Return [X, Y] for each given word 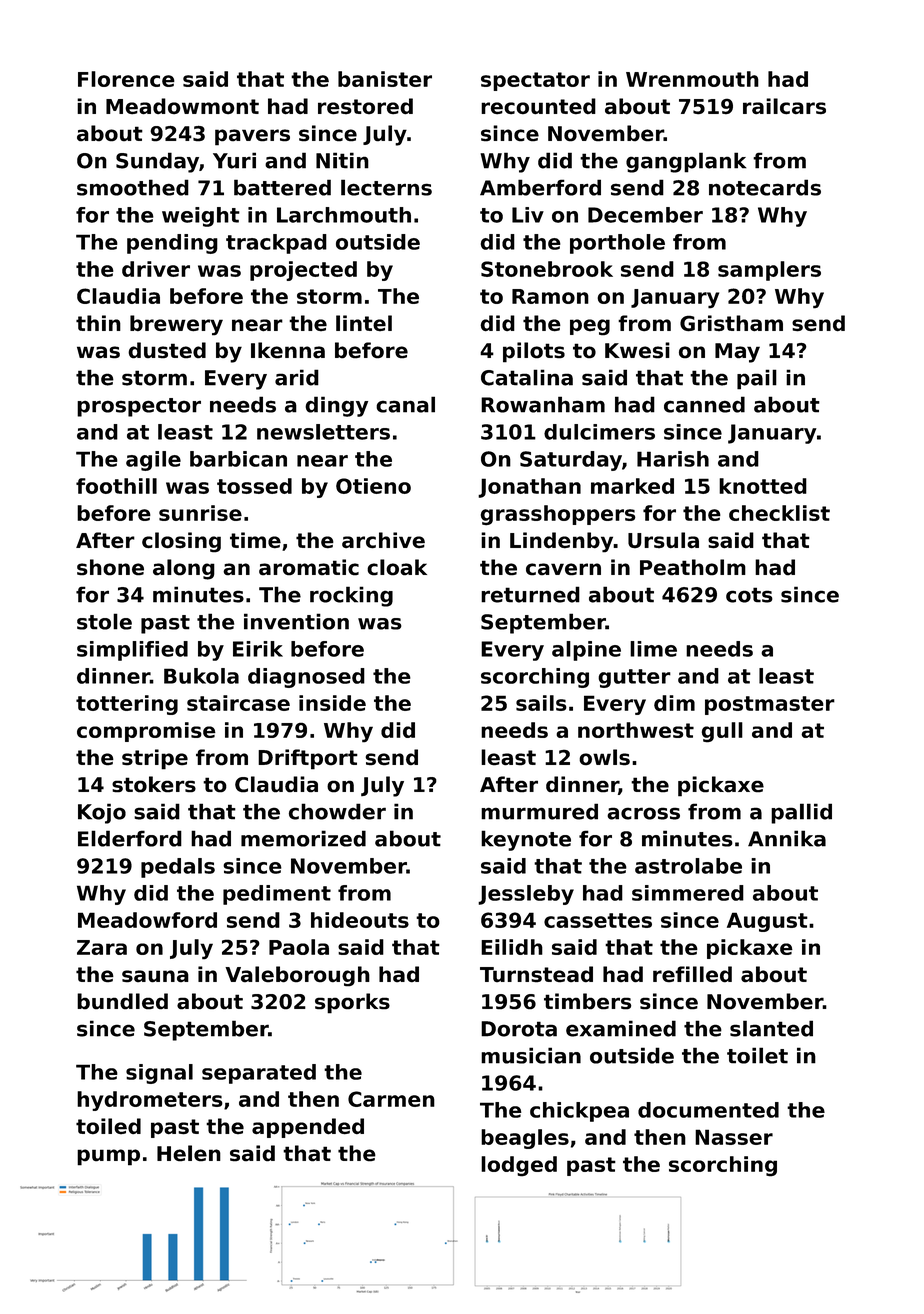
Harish [673, 459]
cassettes [598, 920]
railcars [784, 106]
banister [385, 79]
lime [653, 649]
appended [308, 1128]
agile [153, 461]
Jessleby [526, 895]
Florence [126, 79]
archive [383, 540]
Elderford [130, 838]
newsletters [323, 432]
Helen [189, 1153]
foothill [116, 486]
